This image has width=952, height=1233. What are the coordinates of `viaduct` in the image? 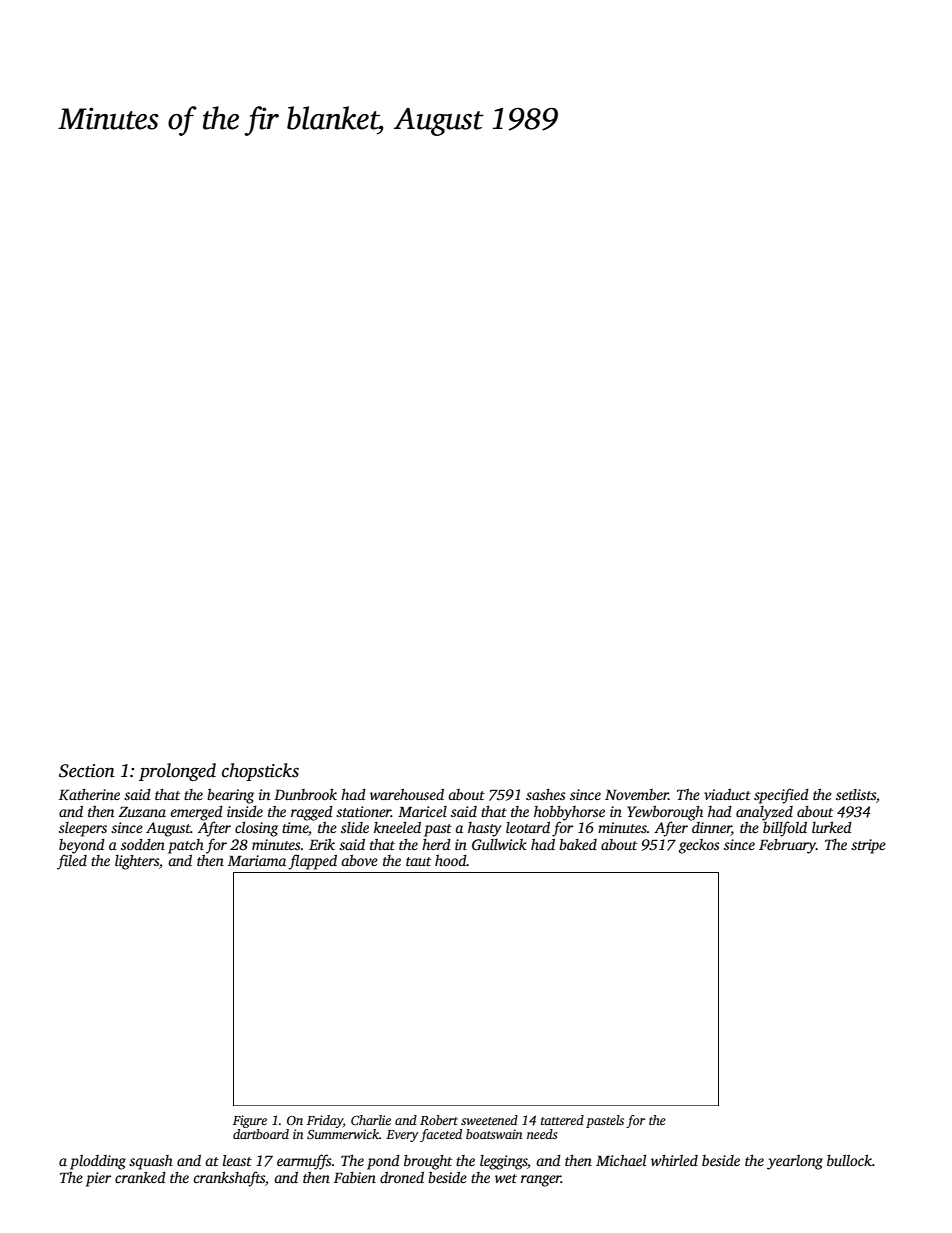 It's located at (727, 794).
